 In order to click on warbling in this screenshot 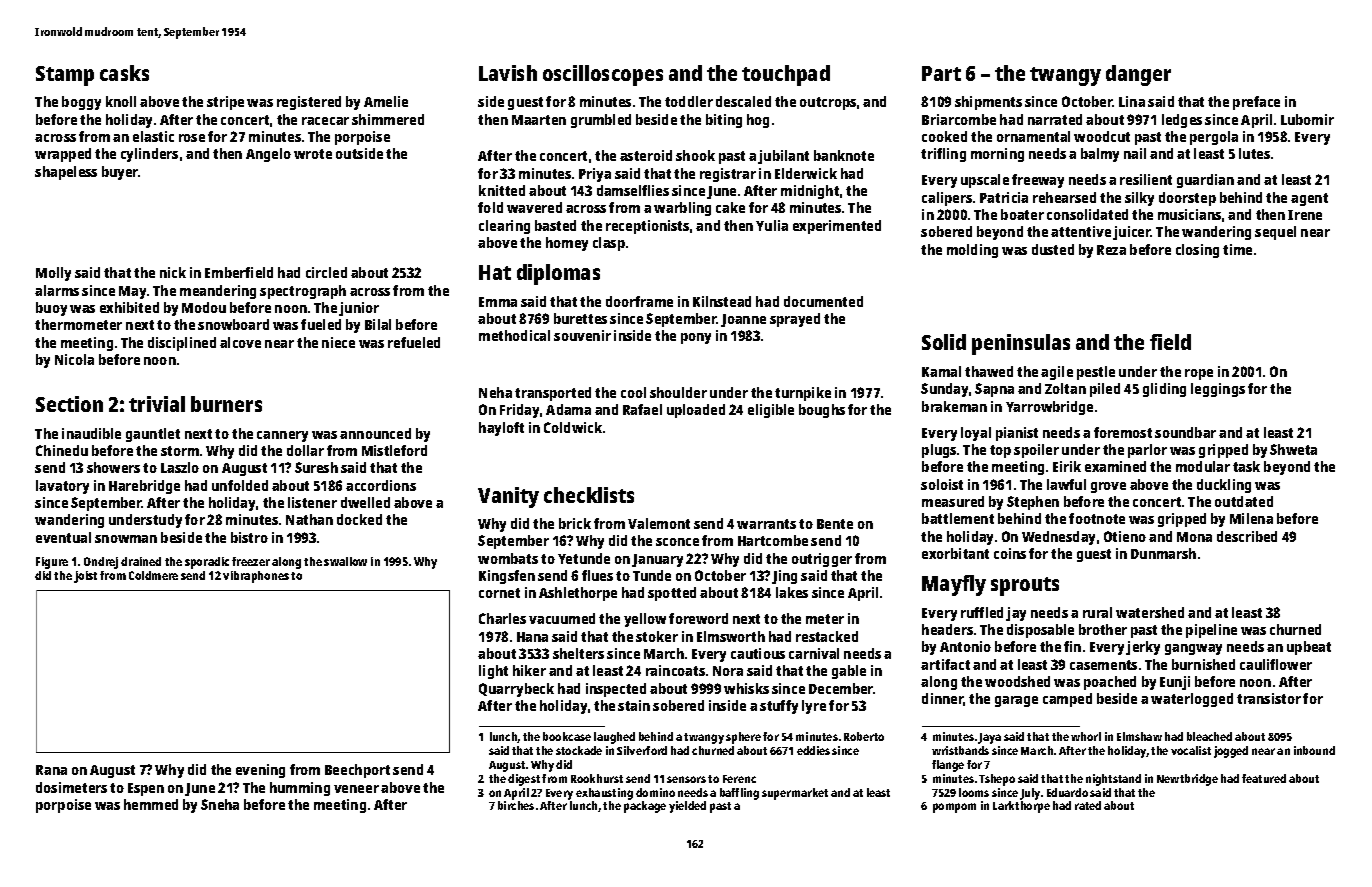, I will do `click(682, 209)`.
